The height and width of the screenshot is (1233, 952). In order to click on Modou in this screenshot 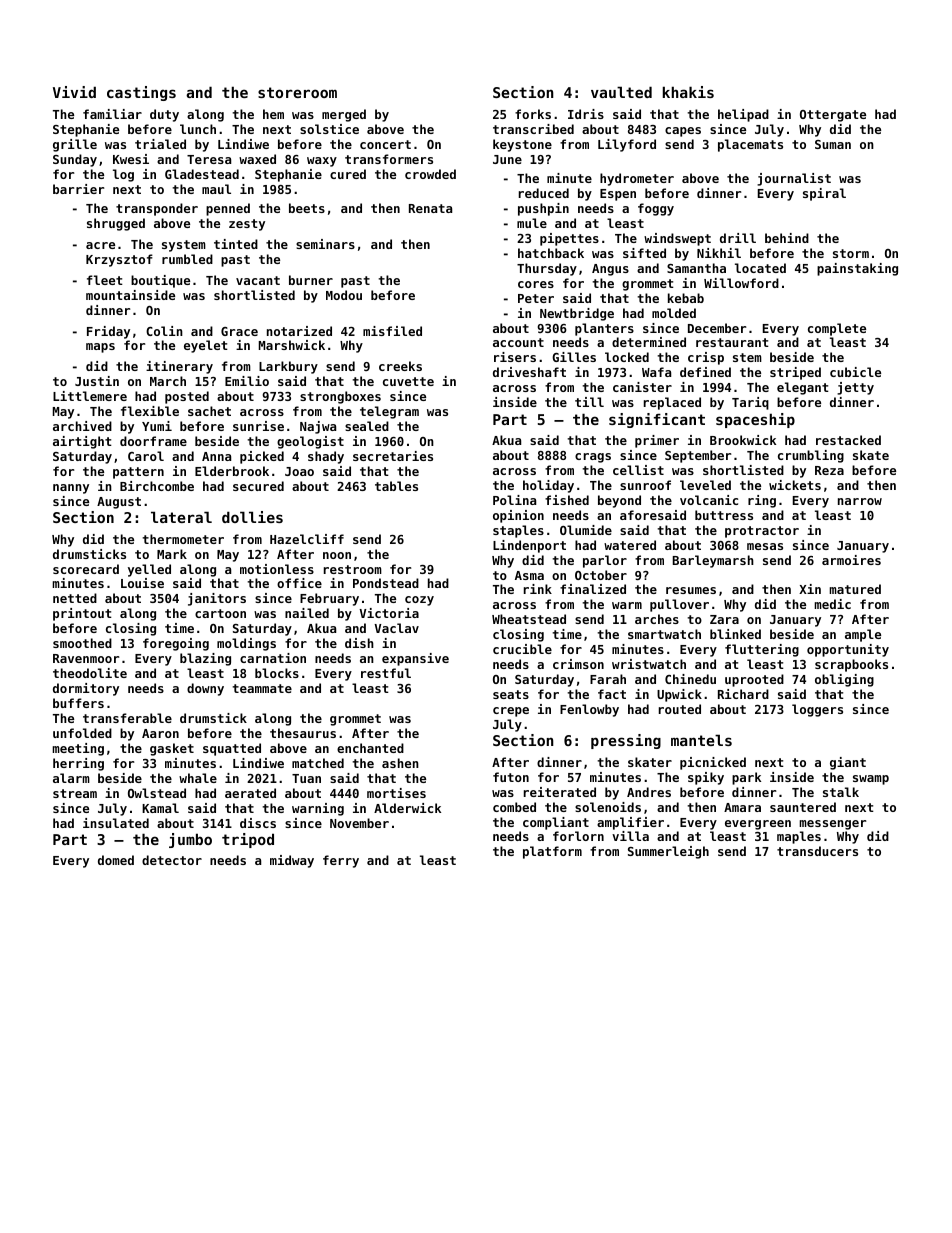, I will do `click(344, 295)`.
